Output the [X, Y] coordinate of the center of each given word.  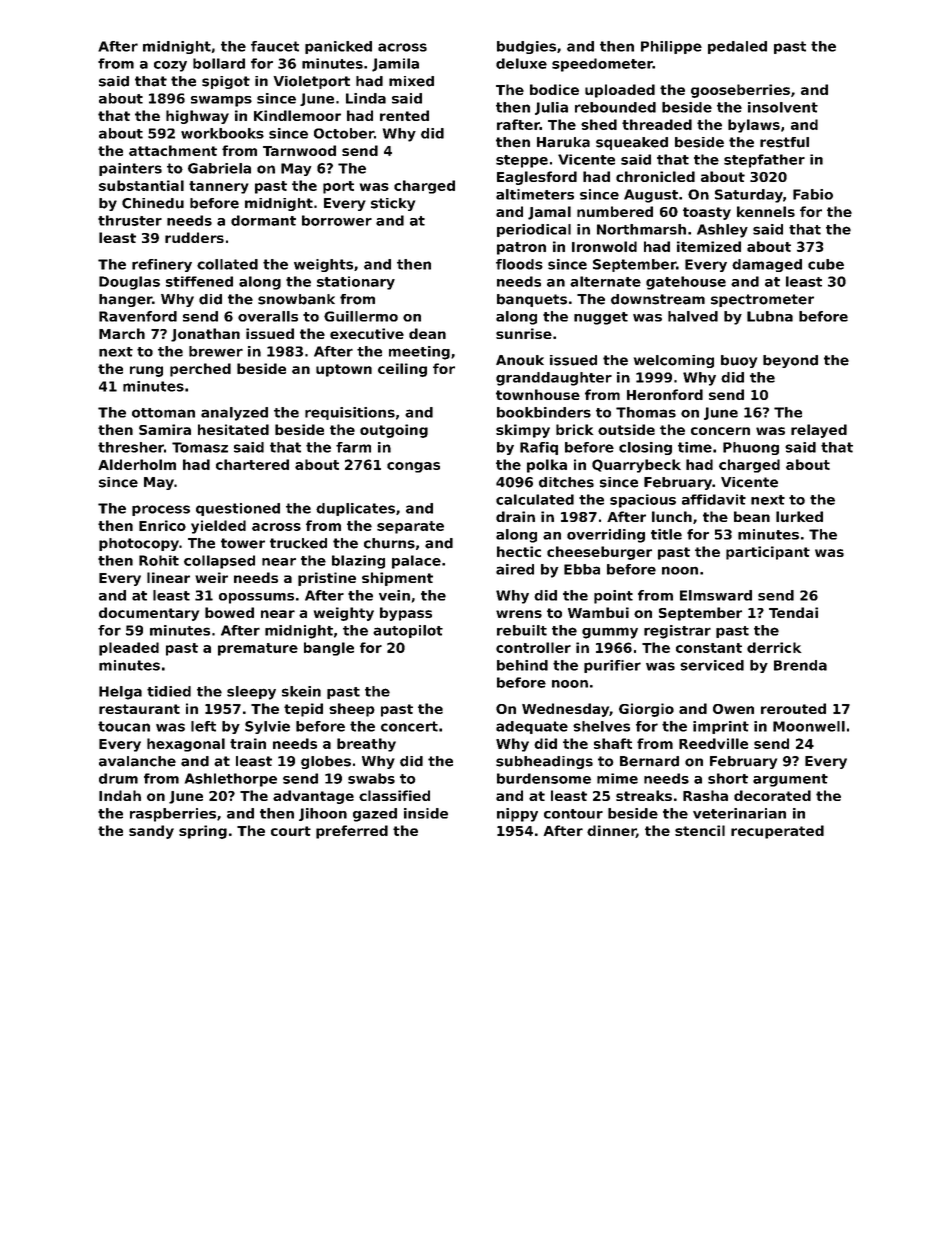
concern [720, 431]
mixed [411, 81]
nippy [517, 815]
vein [394, 595]
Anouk [520, 360]
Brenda [800, 665]
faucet [275, 46]
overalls [268, 316]
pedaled [737, 47]
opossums [256, 598]
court [291, 831]
